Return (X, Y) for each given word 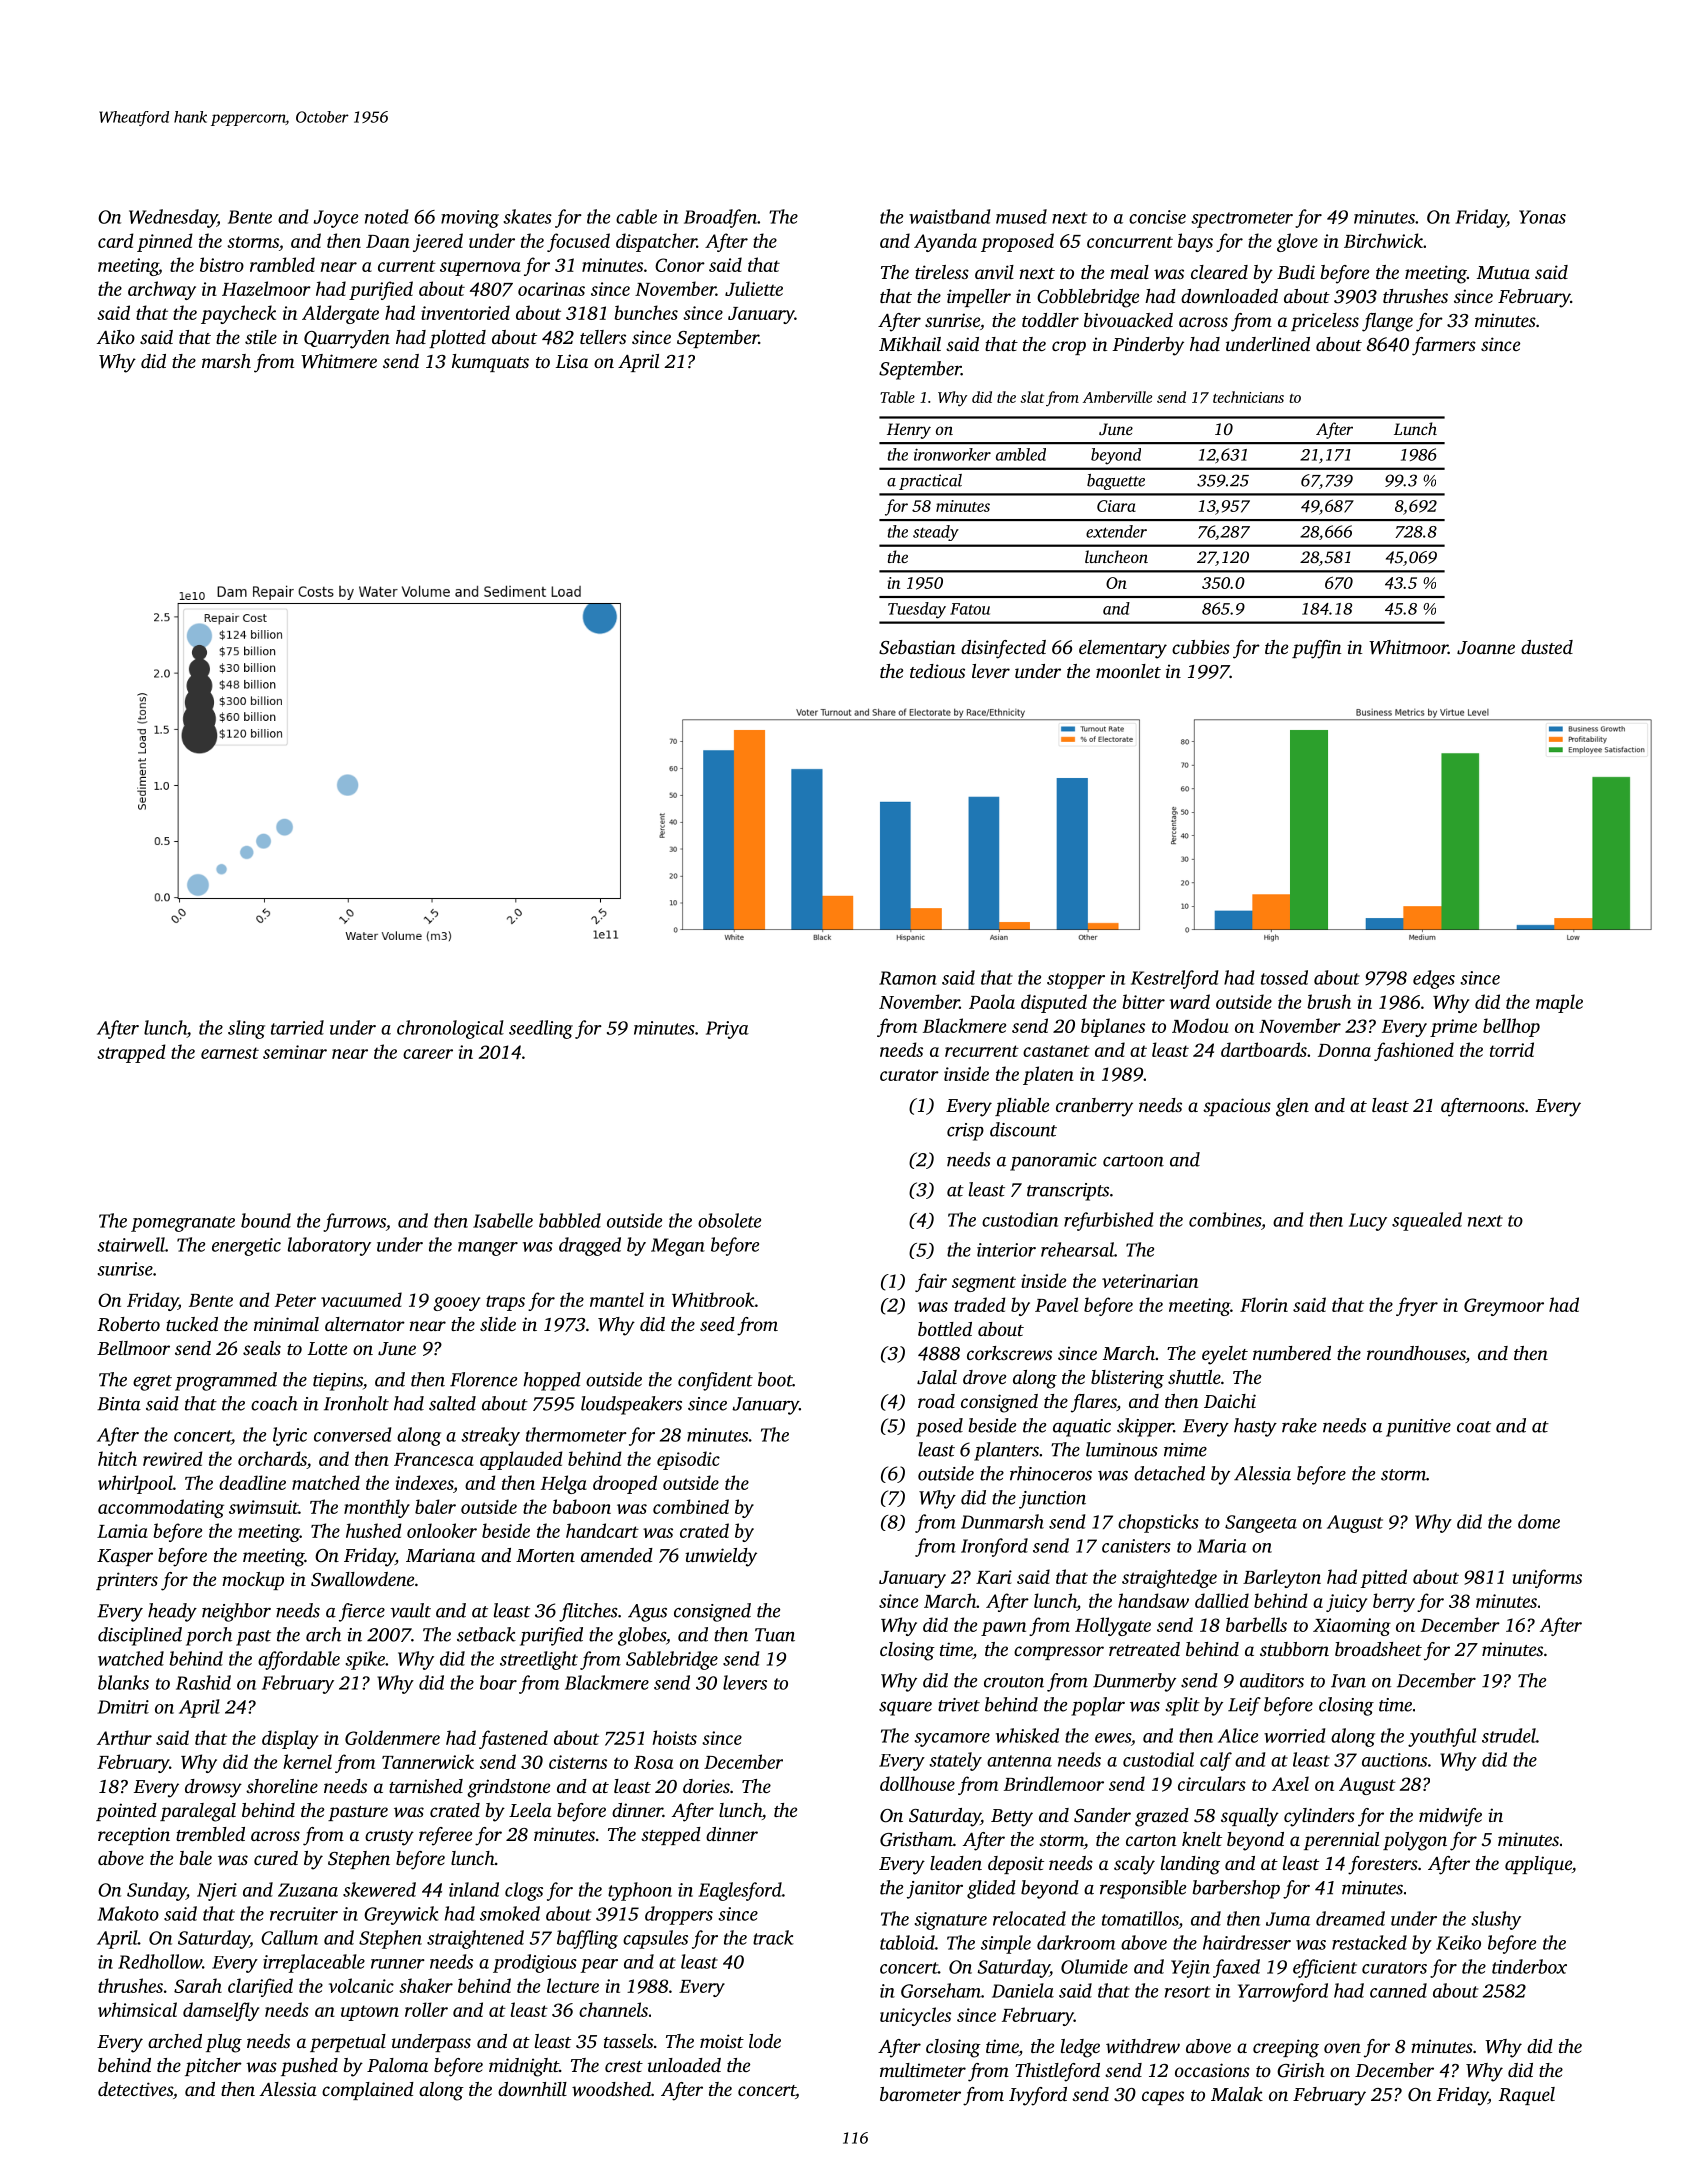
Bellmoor (133, 1348)
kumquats (490, 363)
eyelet (1225, 1355)
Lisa (572, 361)
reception (134, 1836)
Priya (727, 1030)
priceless (1325, 322)
